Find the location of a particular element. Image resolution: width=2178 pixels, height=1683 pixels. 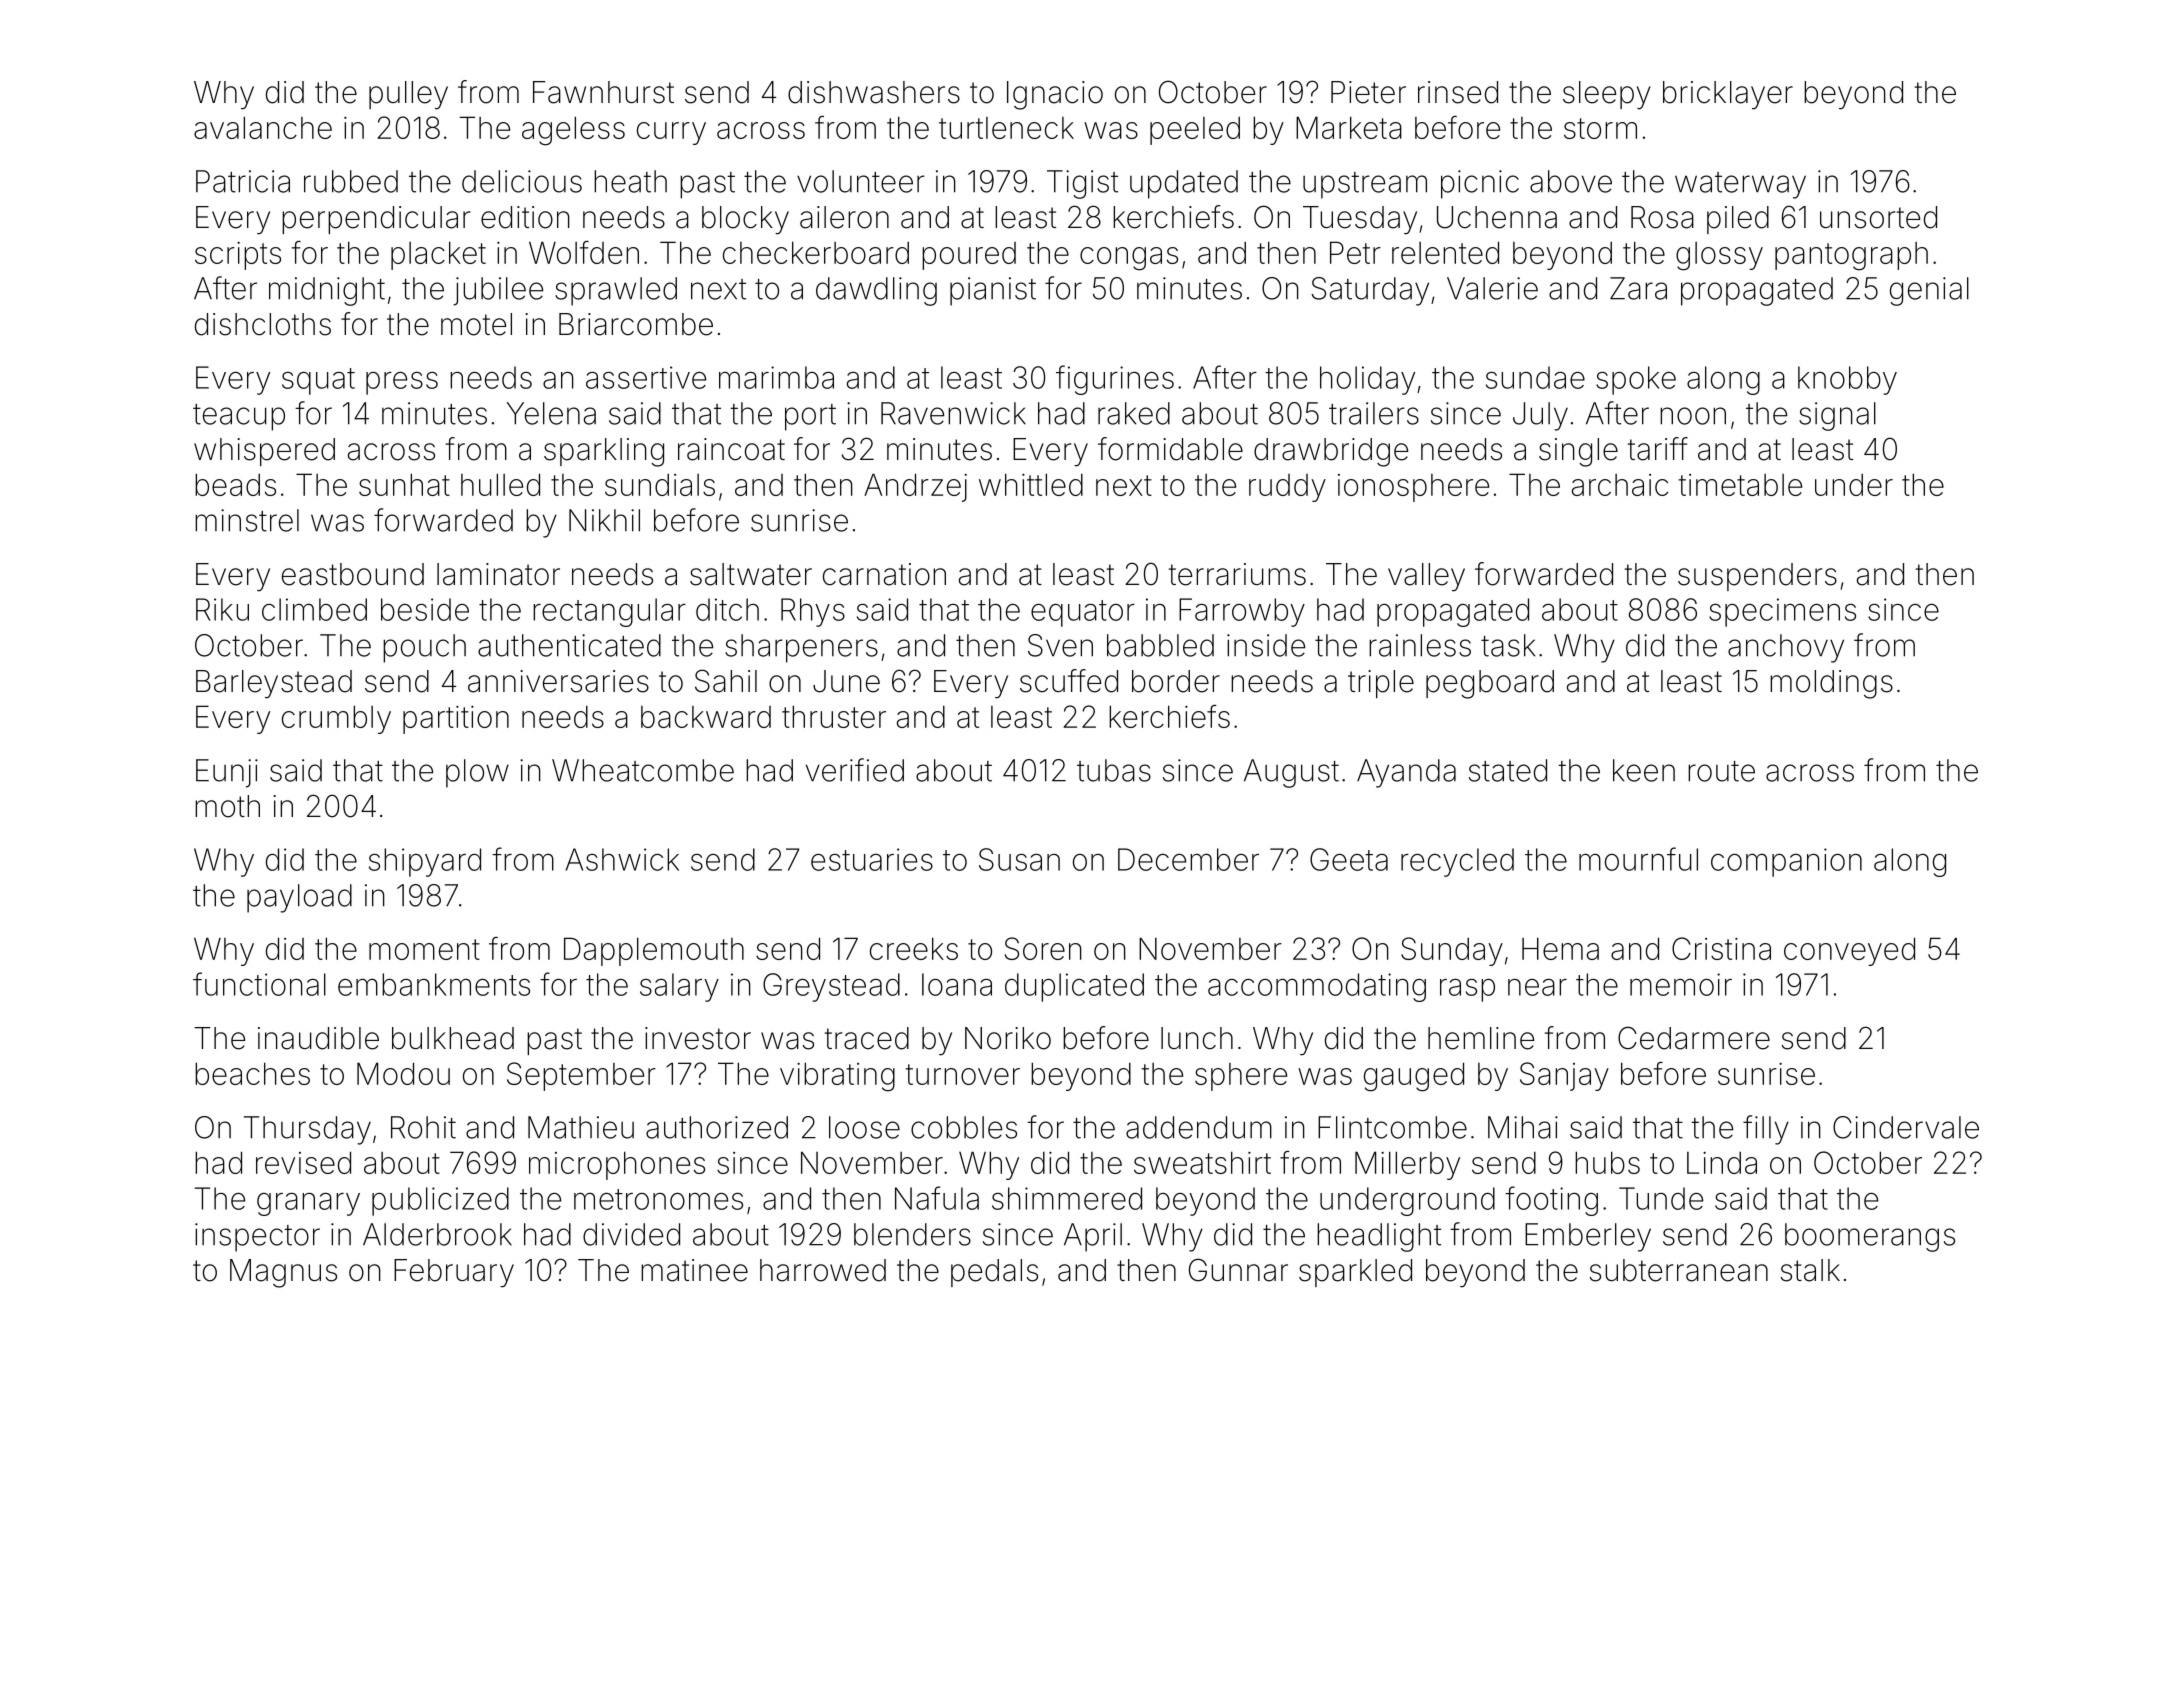

Cristina is located at coordinates (1721, 948).
